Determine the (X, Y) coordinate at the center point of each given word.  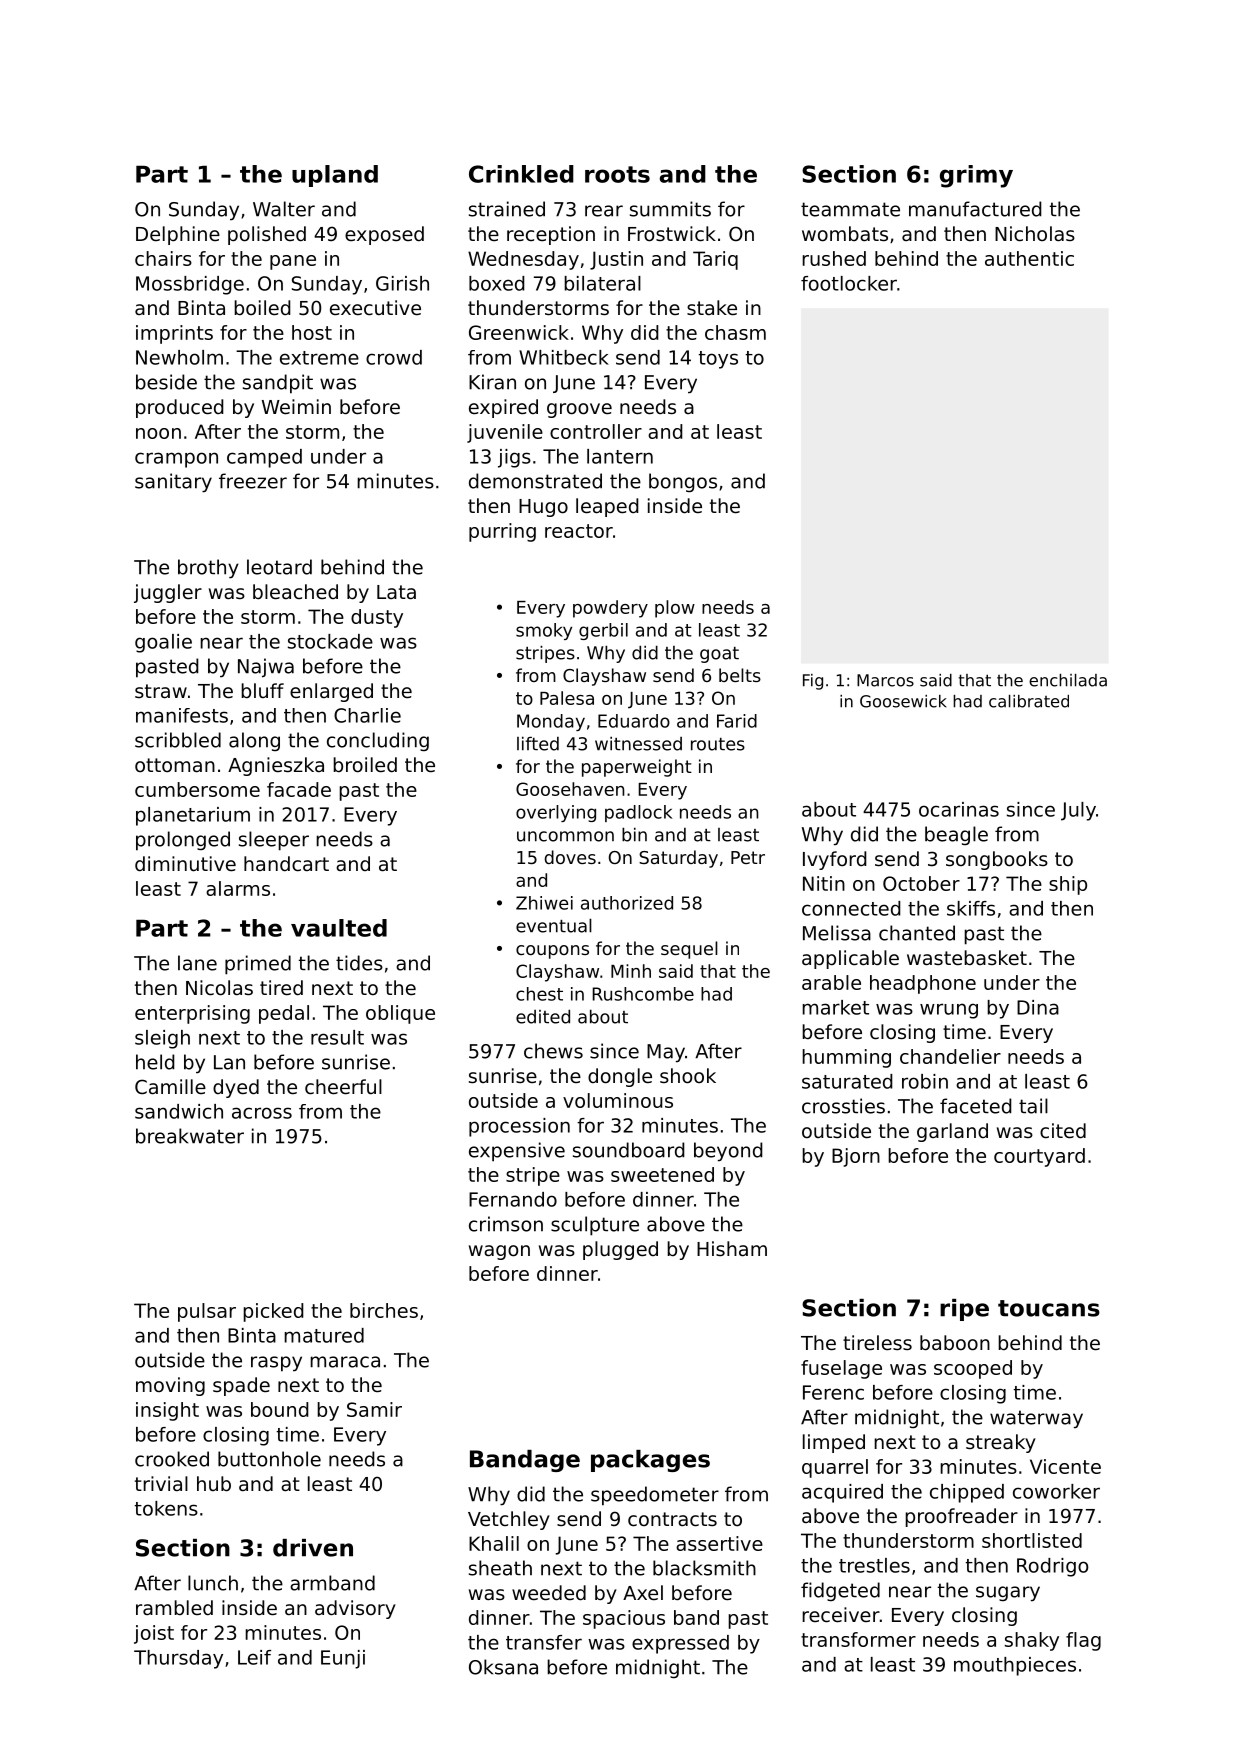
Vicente (1065, 1466)
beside (166, 382)
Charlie (367, 715)
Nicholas (1035, 234)
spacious (624, 1619)
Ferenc (833, 1392)
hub (214, 1484)
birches (384, 1310)
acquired (842, 1493)
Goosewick (903, 701)
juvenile (505, 433)
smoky (544, 631)
